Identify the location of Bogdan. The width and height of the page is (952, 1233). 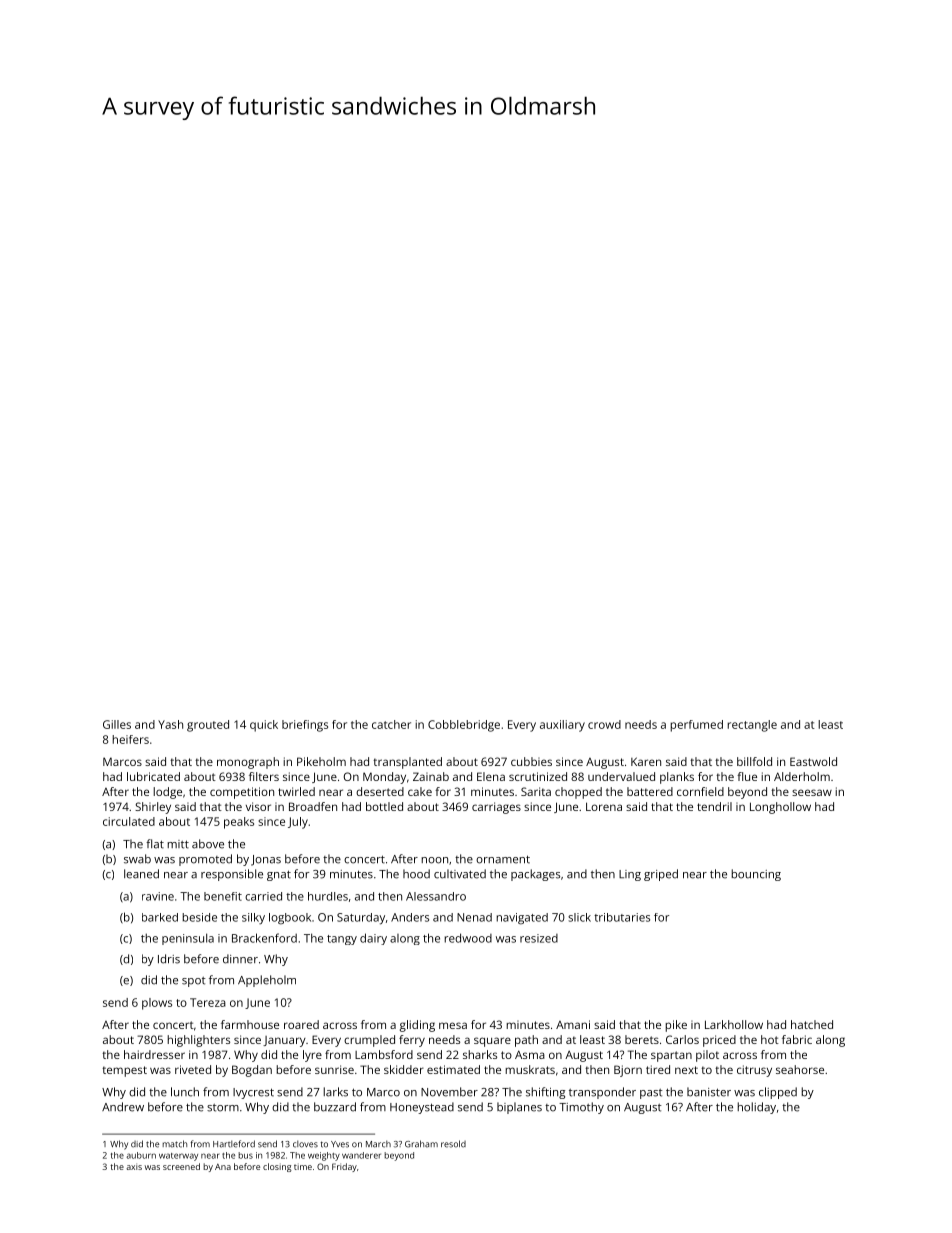
(252, 1071).
